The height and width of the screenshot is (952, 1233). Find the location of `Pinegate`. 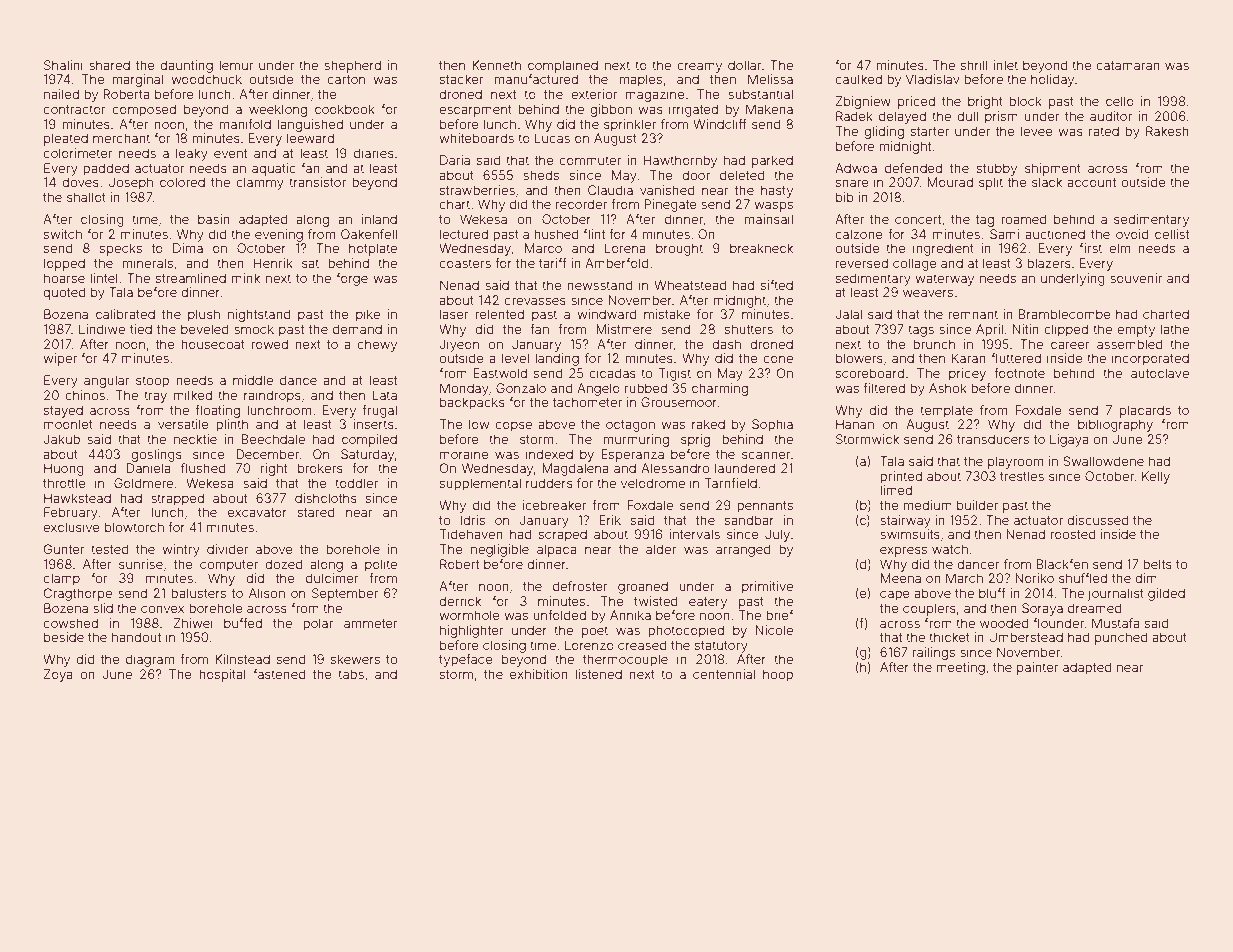

Pinegate is located at coordinates (670, 205).
